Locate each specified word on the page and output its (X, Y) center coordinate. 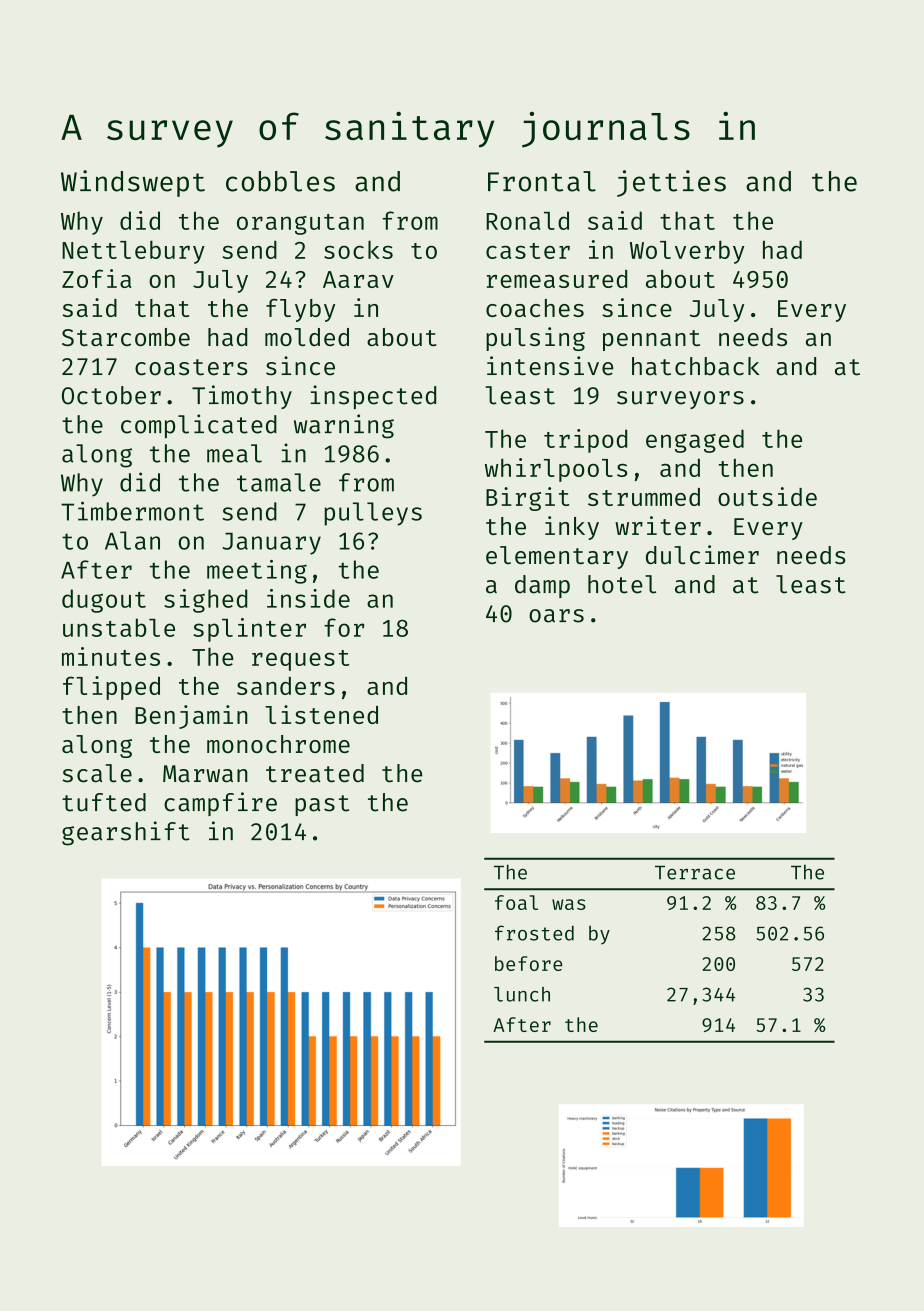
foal (516, 902)
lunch (522, 994)
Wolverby (687, 252)
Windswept (133, 183)
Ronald (527, 220)
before (528, 963)
